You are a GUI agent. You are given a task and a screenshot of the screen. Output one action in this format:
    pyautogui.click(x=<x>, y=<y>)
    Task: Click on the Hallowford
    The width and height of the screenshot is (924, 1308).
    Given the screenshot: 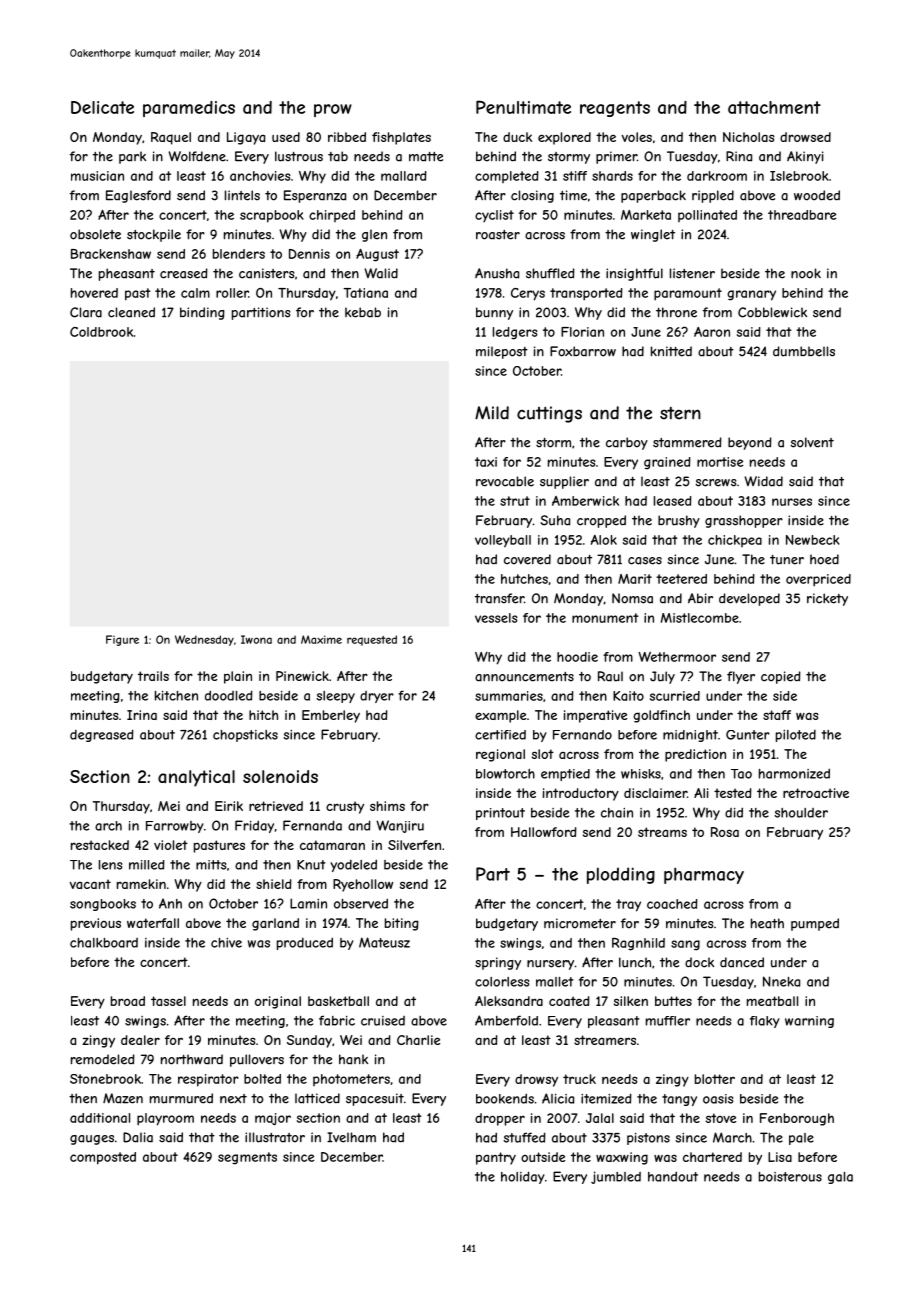 What is the action you would take?
    pyautogui.click(x=544, y=832)
